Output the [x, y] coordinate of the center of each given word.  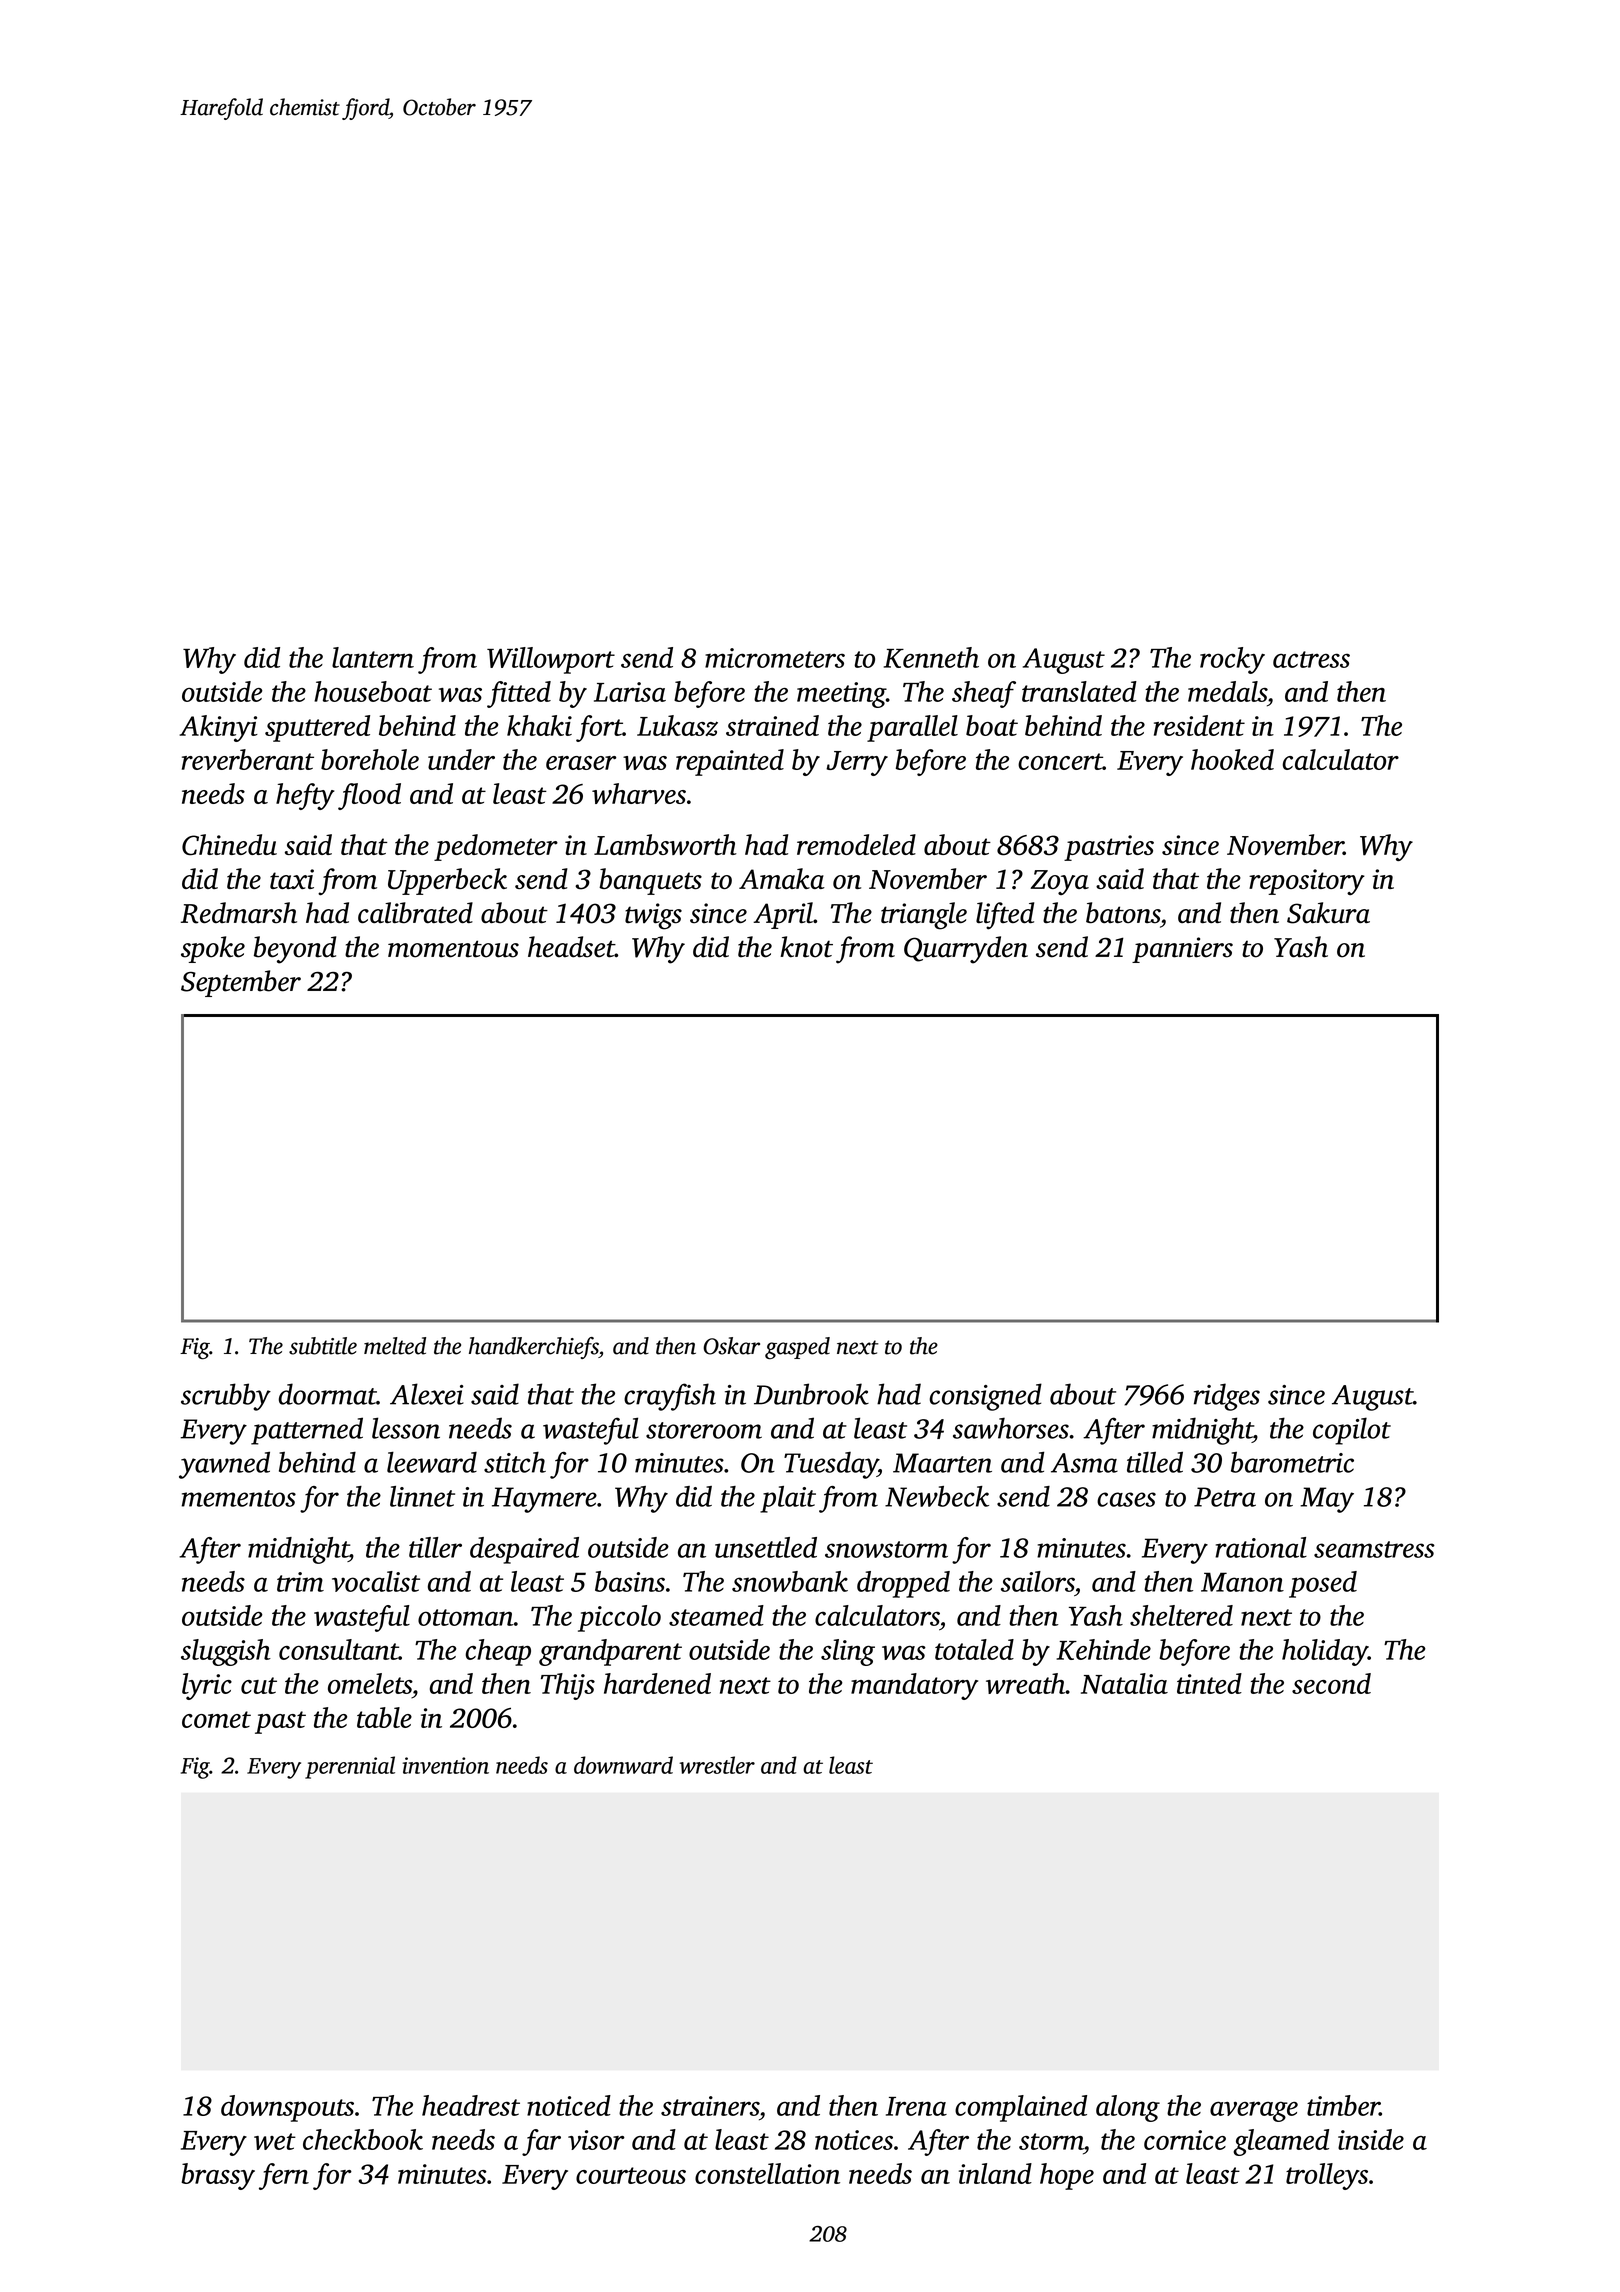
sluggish [226, 1652]
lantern [373, 657]
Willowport [551, 660]
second [1331, 1683]
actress [1311, 659]
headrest [471, 2105]
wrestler [717, 1765]
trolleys [1327, 2176]
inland [995, 2173]
